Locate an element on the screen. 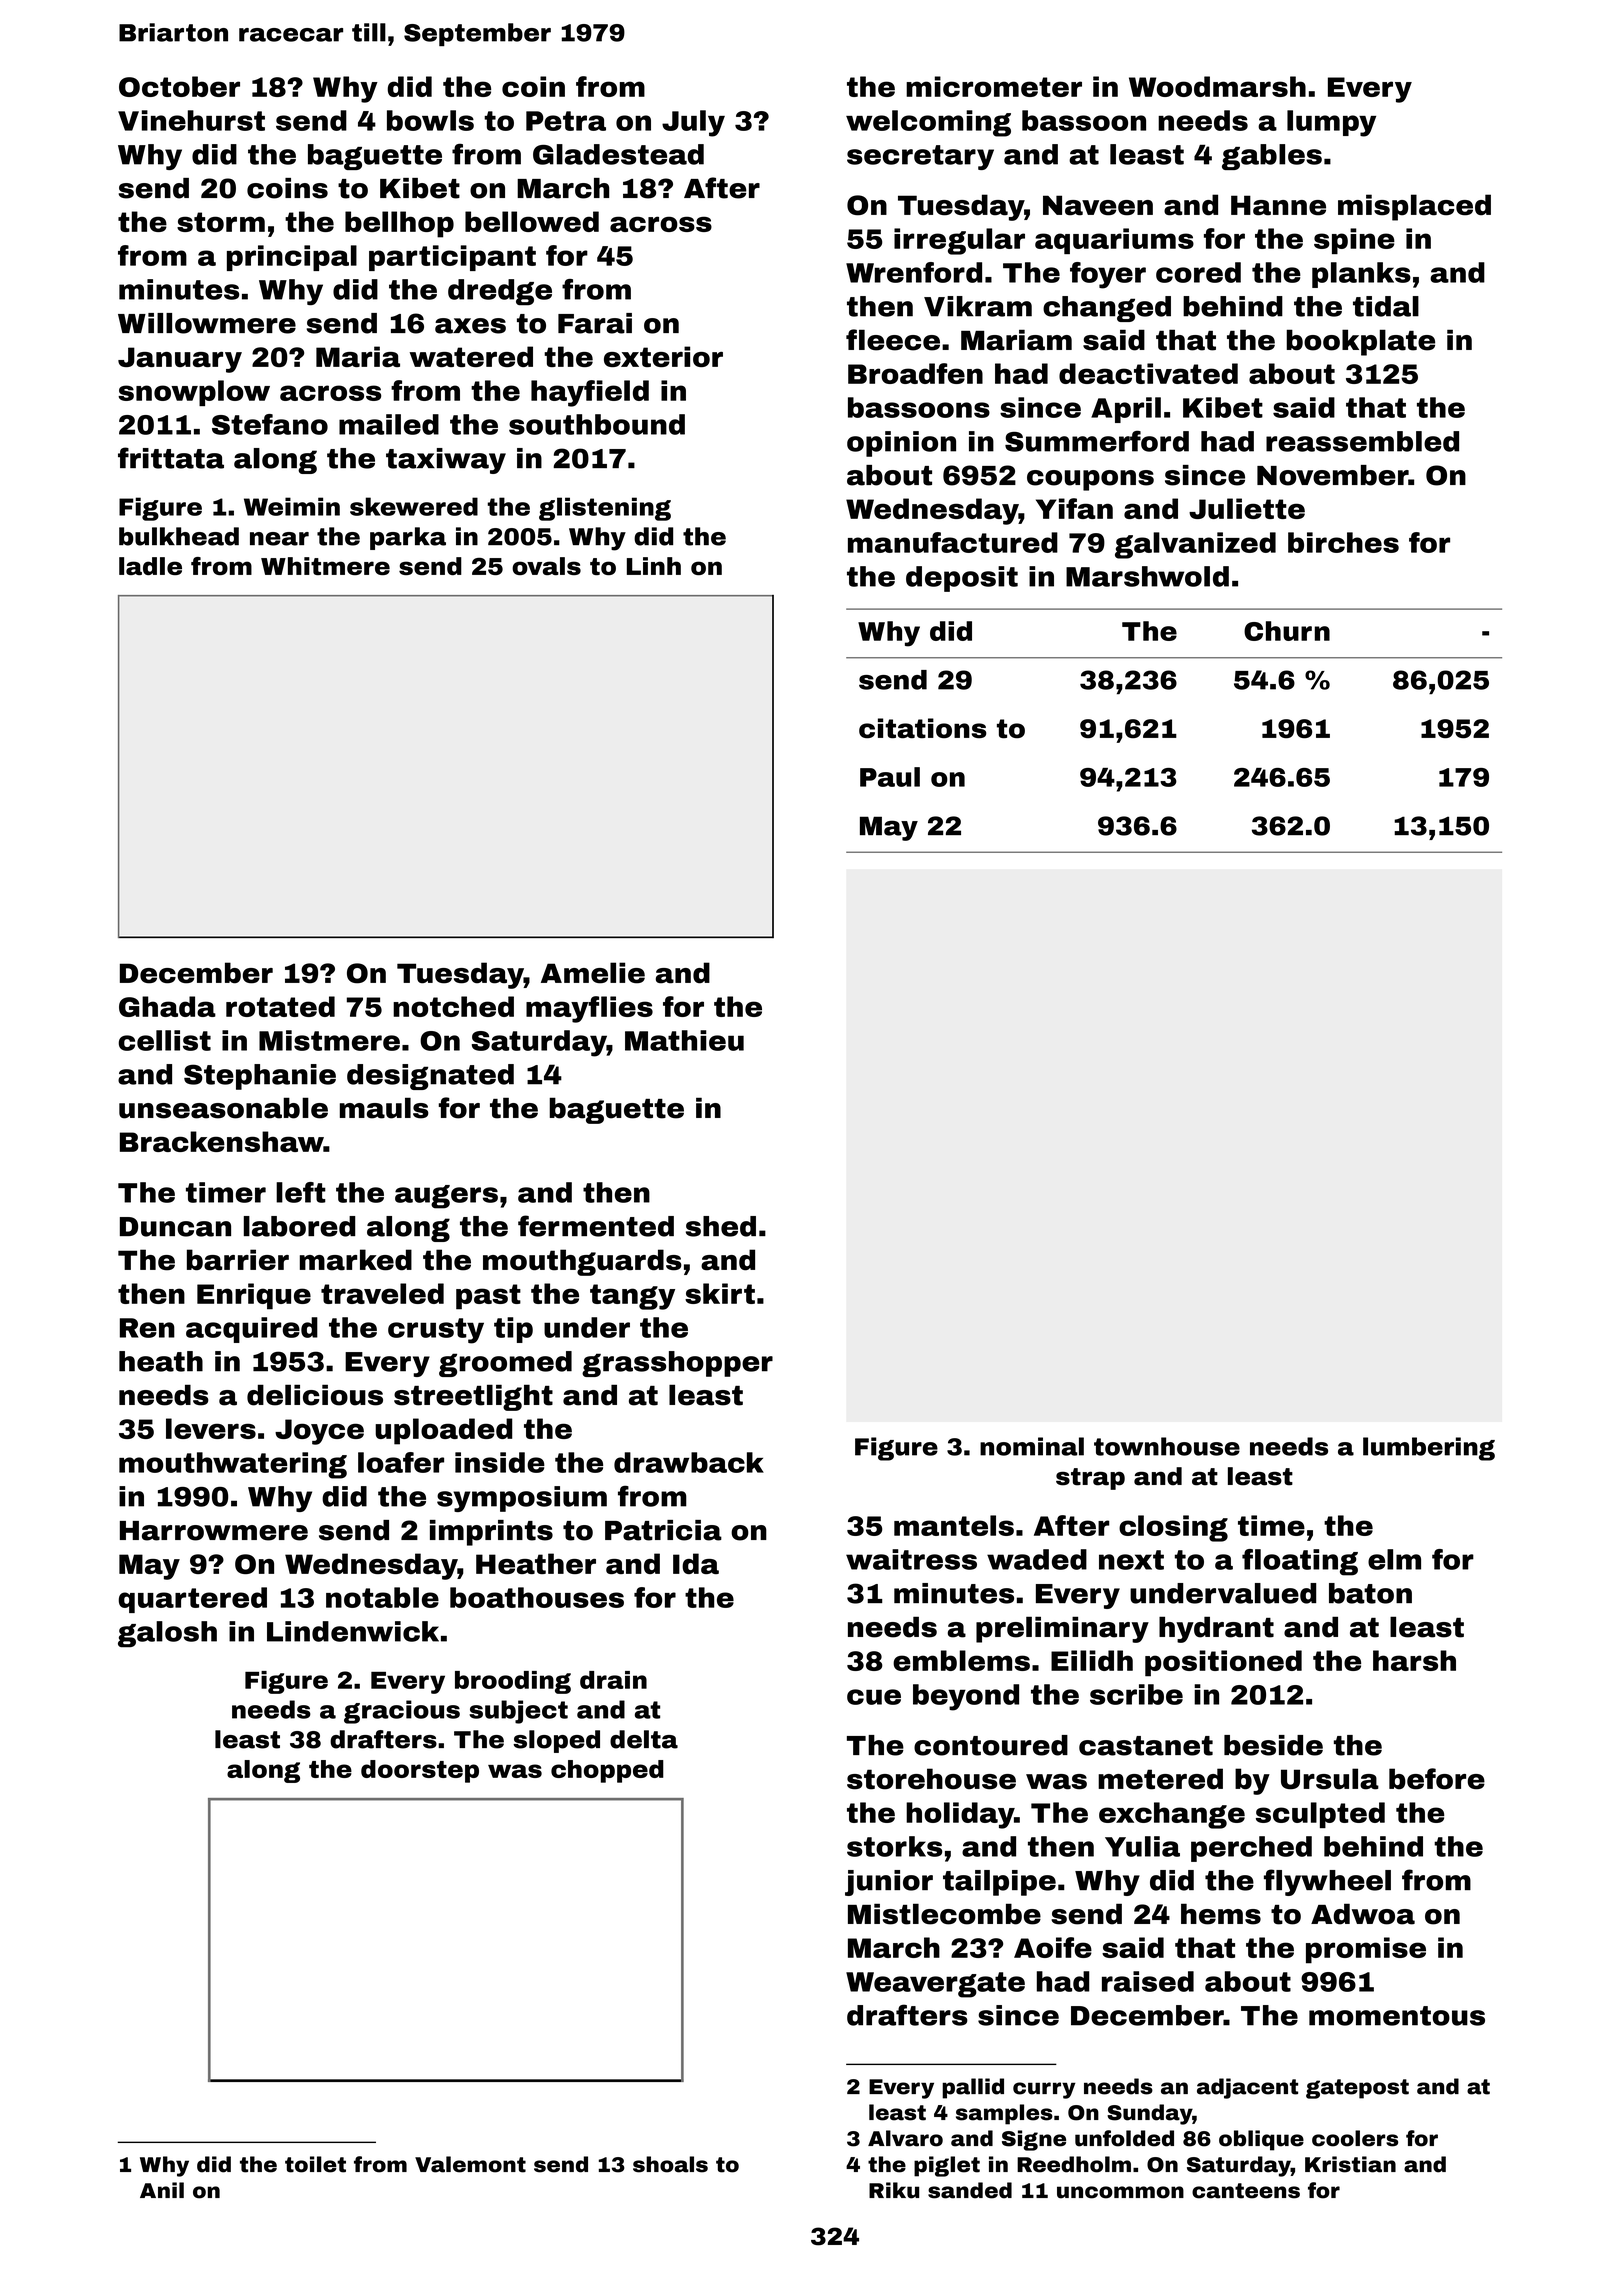 The height and width of the screenshot is (2292, 1620). deposit is located at coordinates (962, 579).
